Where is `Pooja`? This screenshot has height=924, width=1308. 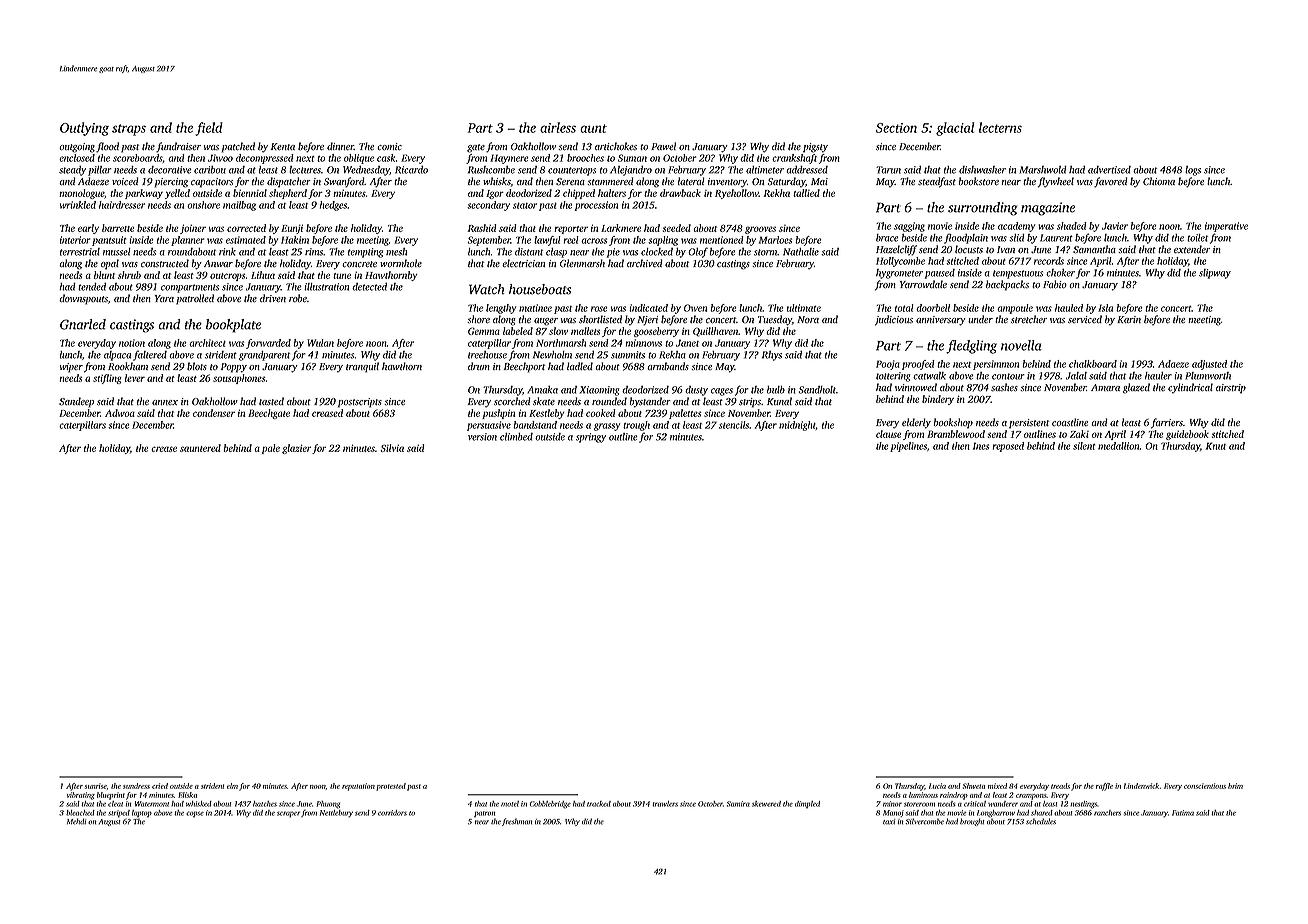 Pooja is located at coordinates (888, 365).
